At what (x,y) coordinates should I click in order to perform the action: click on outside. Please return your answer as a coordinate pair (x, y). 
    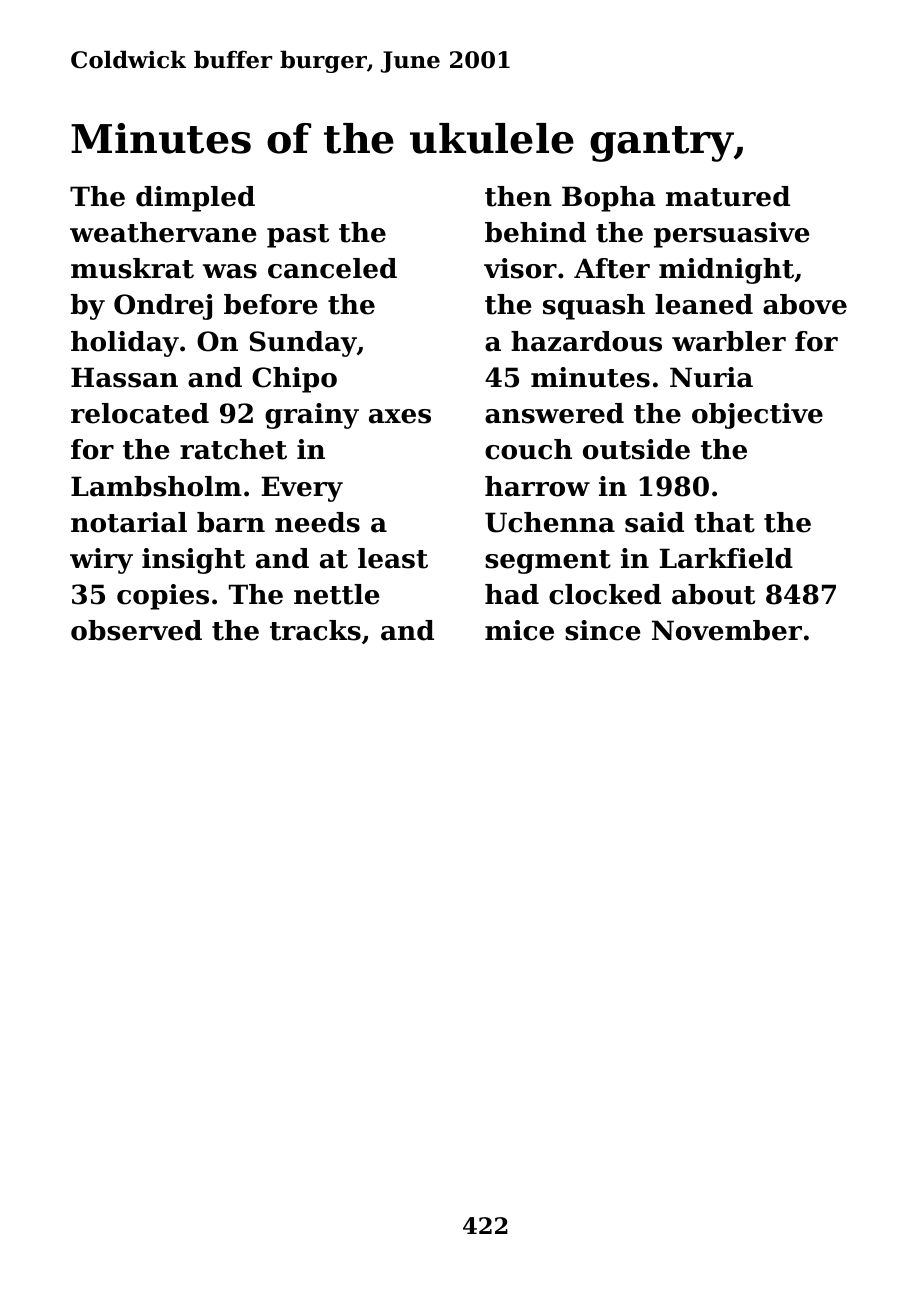
    Looking at the image, I should click on (636, 449).
